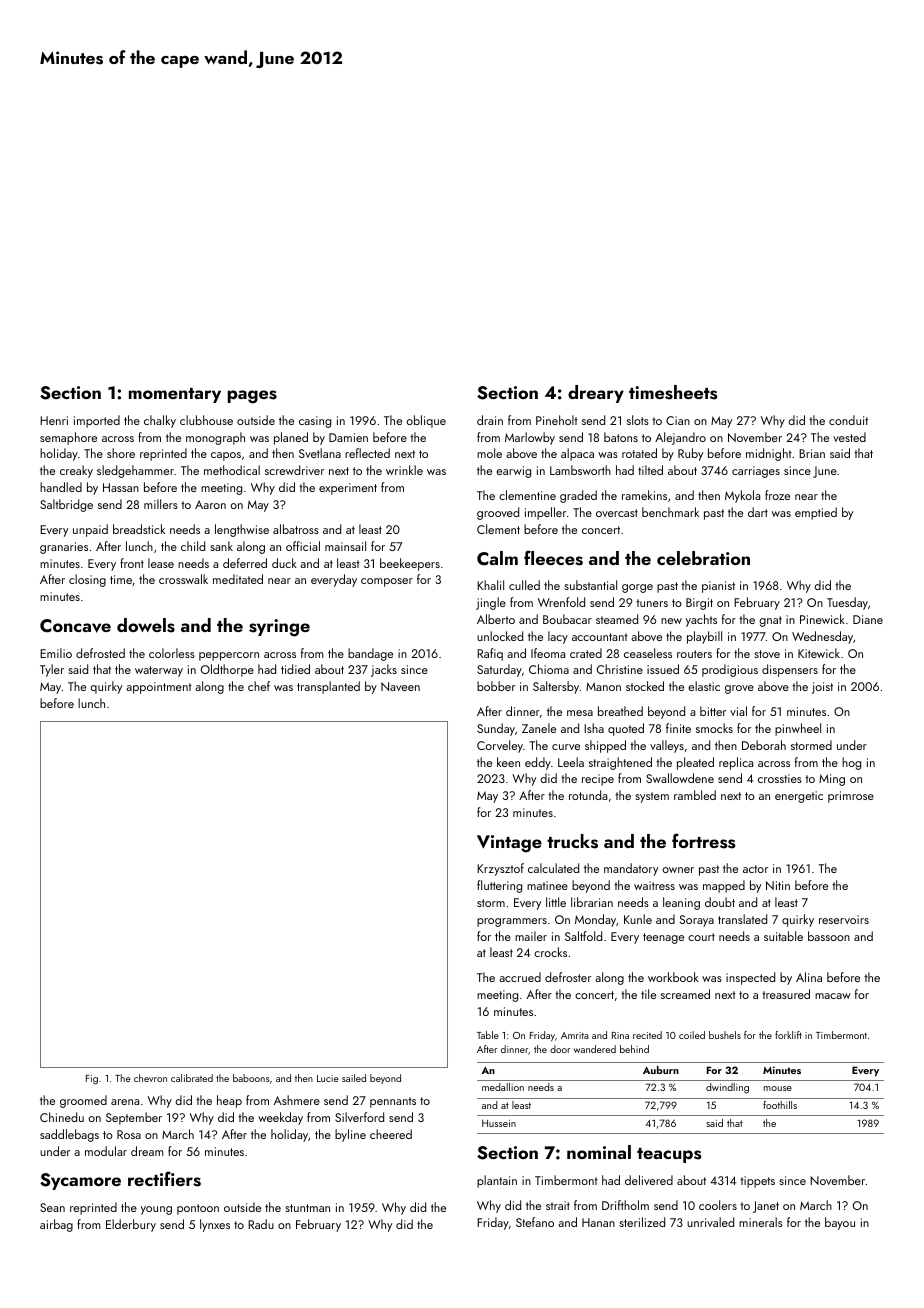  What do you see at coordinates (328, 1078) in the image?
I see `Lucie` at bounding box center [328, 1078].
